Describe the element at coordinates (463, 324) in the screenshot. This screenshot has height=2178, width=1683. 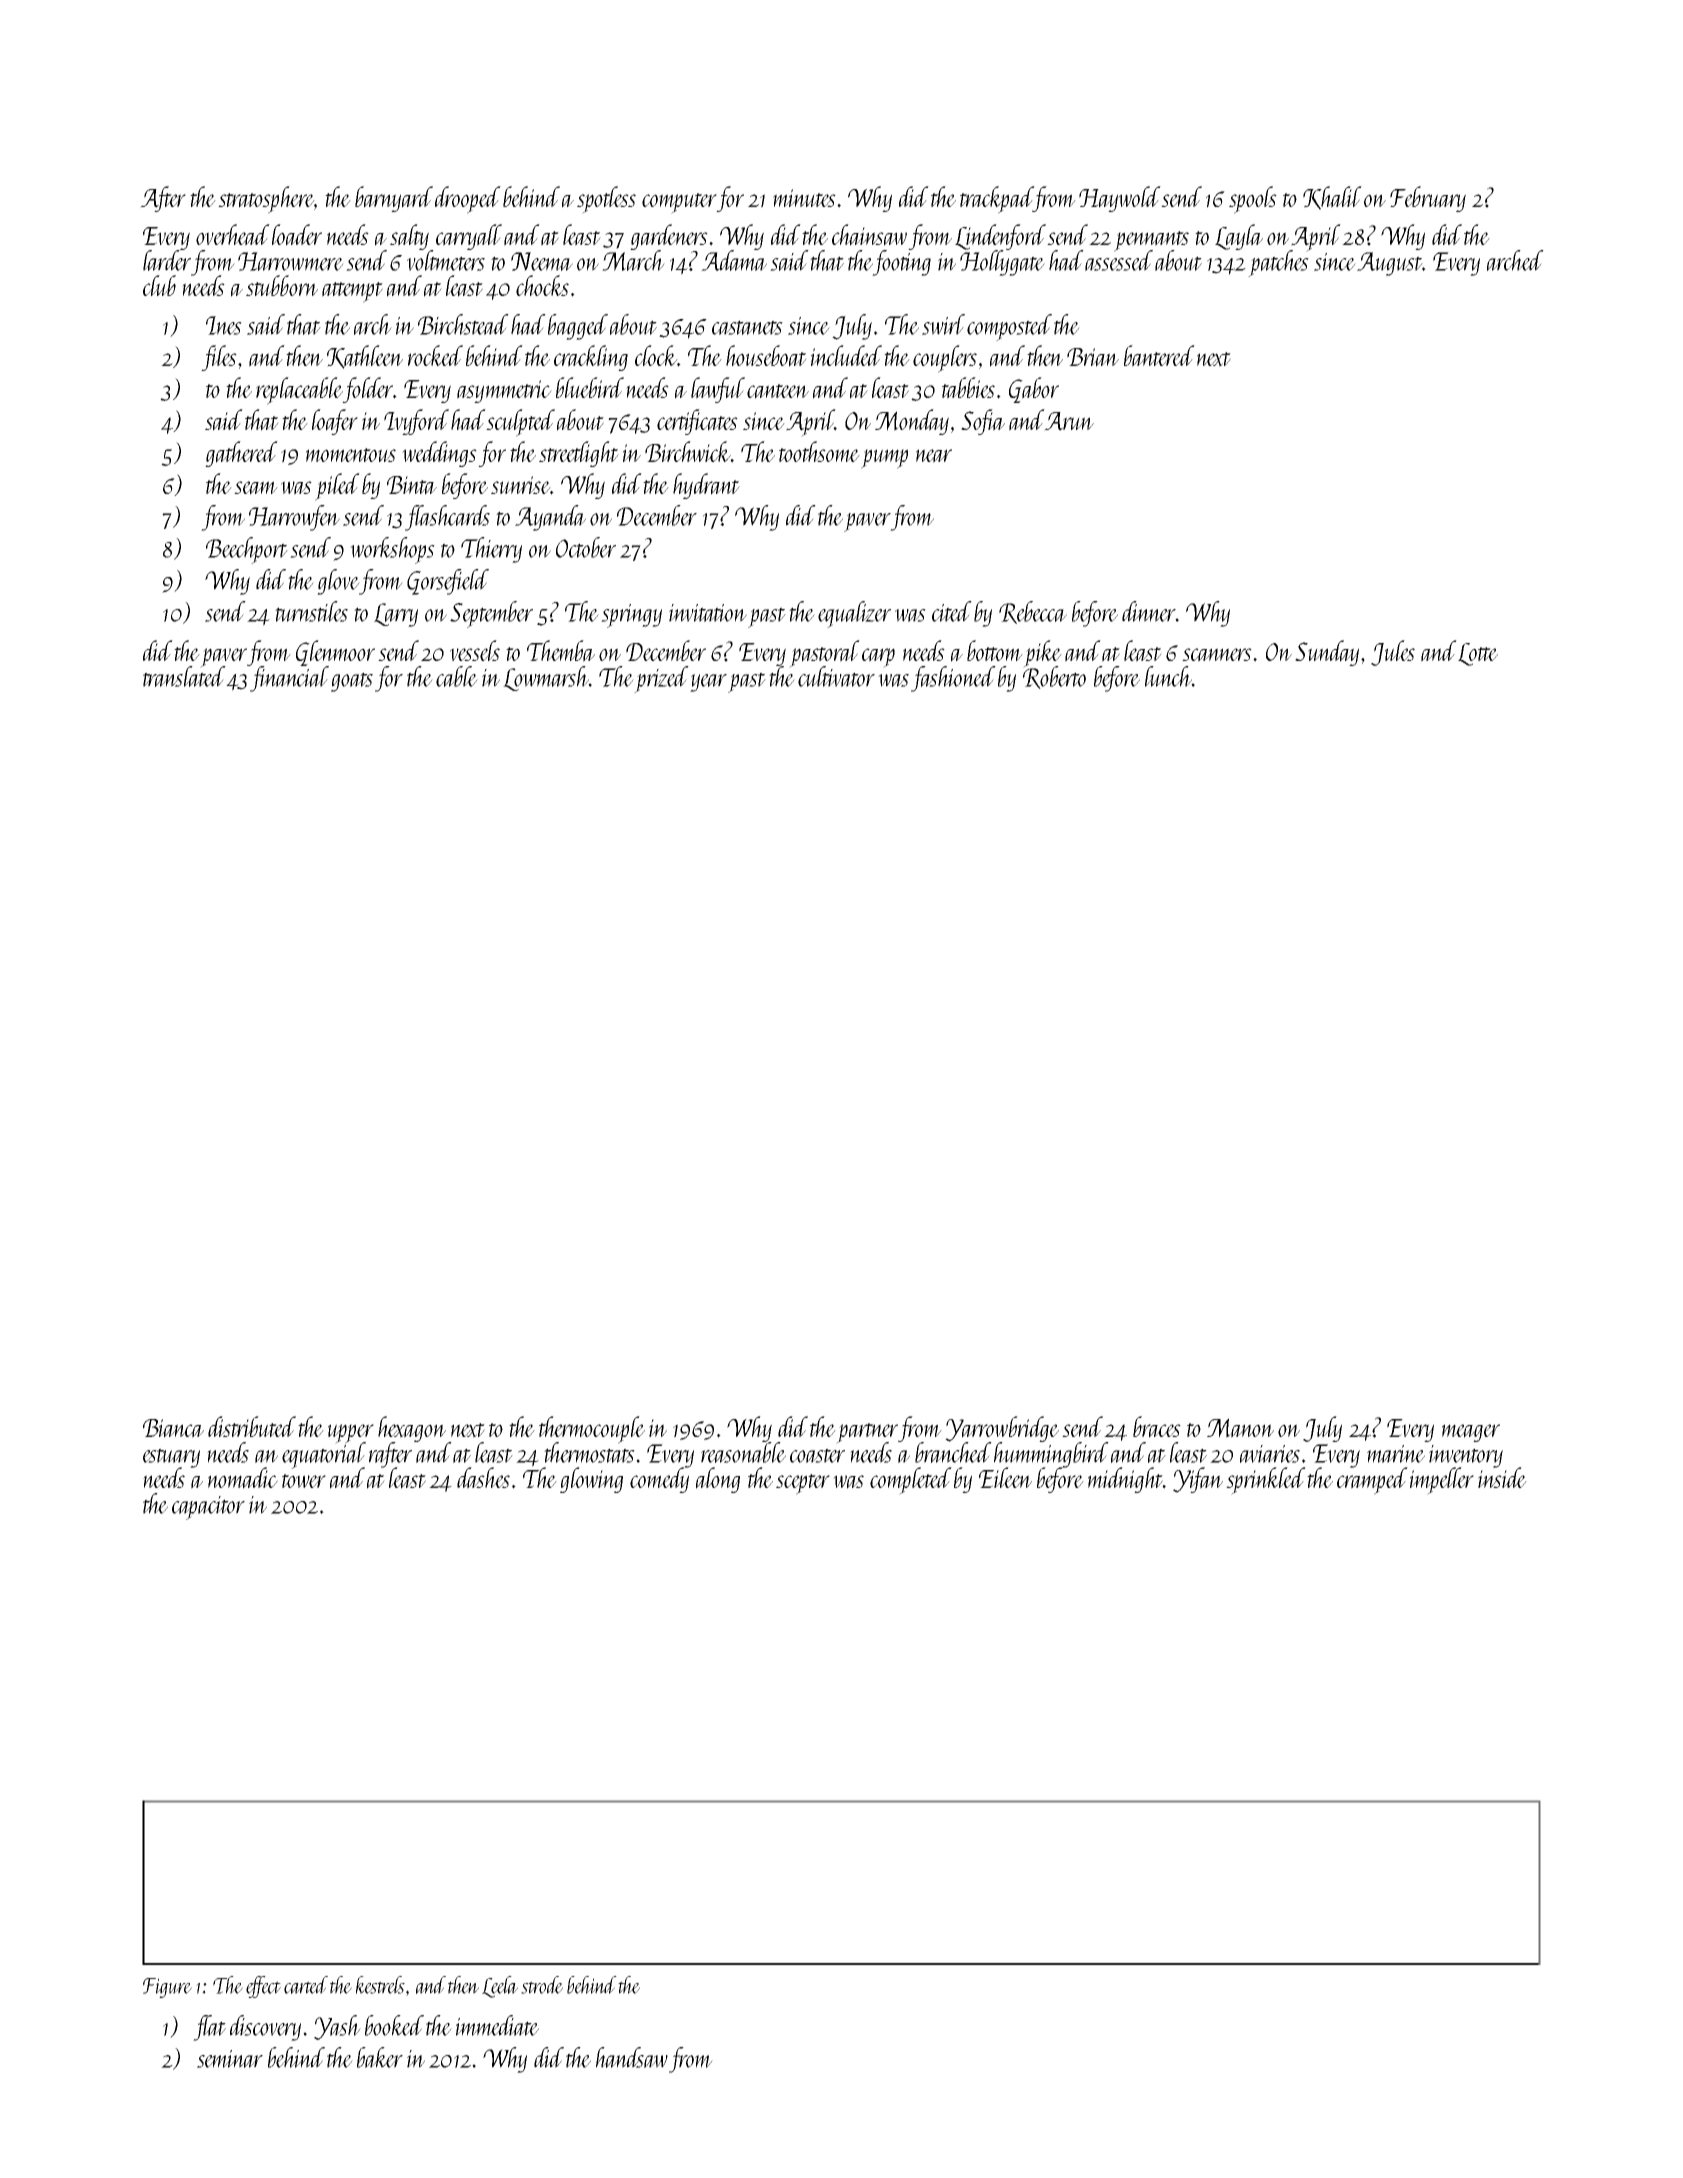
I see `Birchstead` at that location.
